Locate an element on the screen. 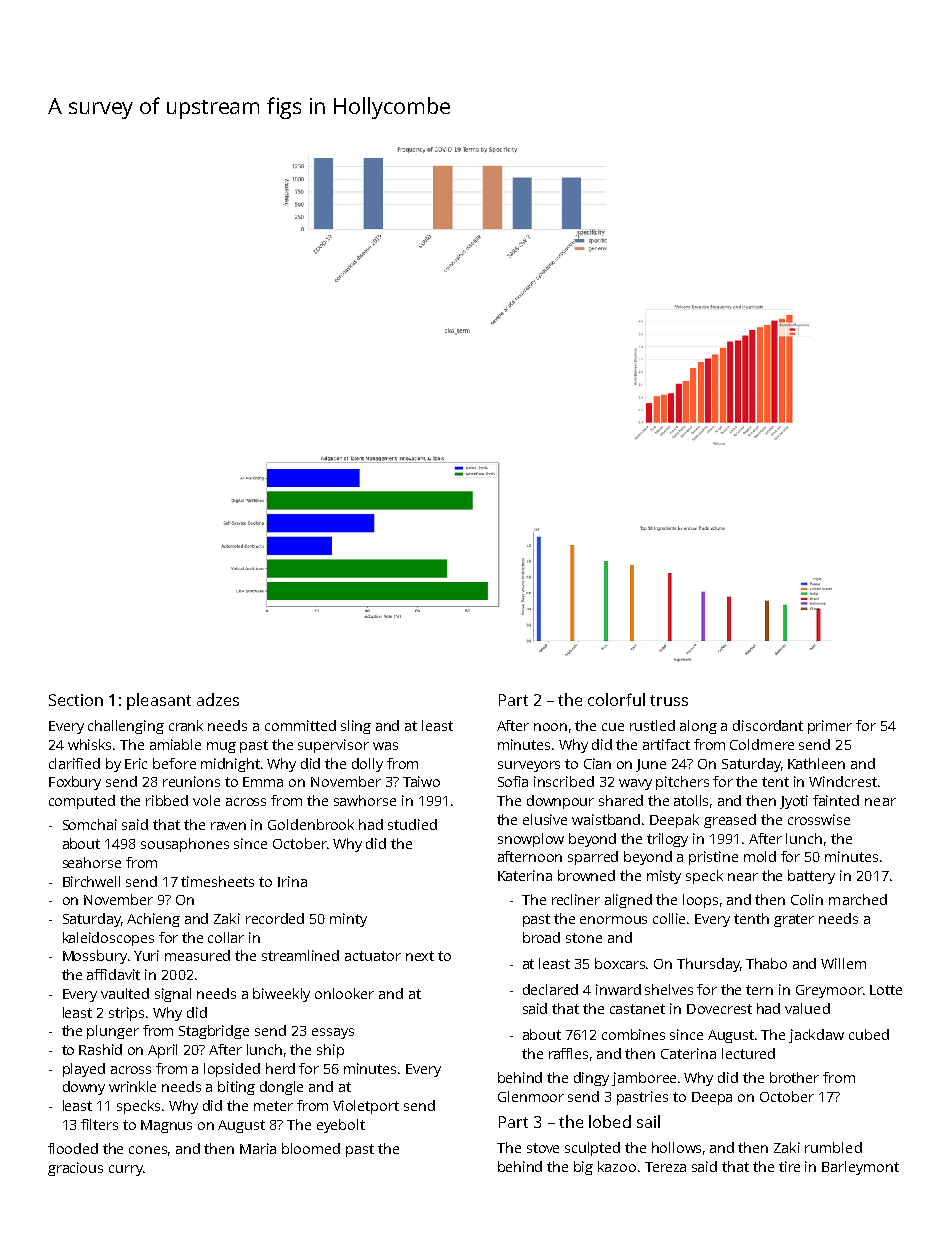 Image resolution: width=952 pixels, height=1233 pixels. next is located at coordinates (420, 956).
